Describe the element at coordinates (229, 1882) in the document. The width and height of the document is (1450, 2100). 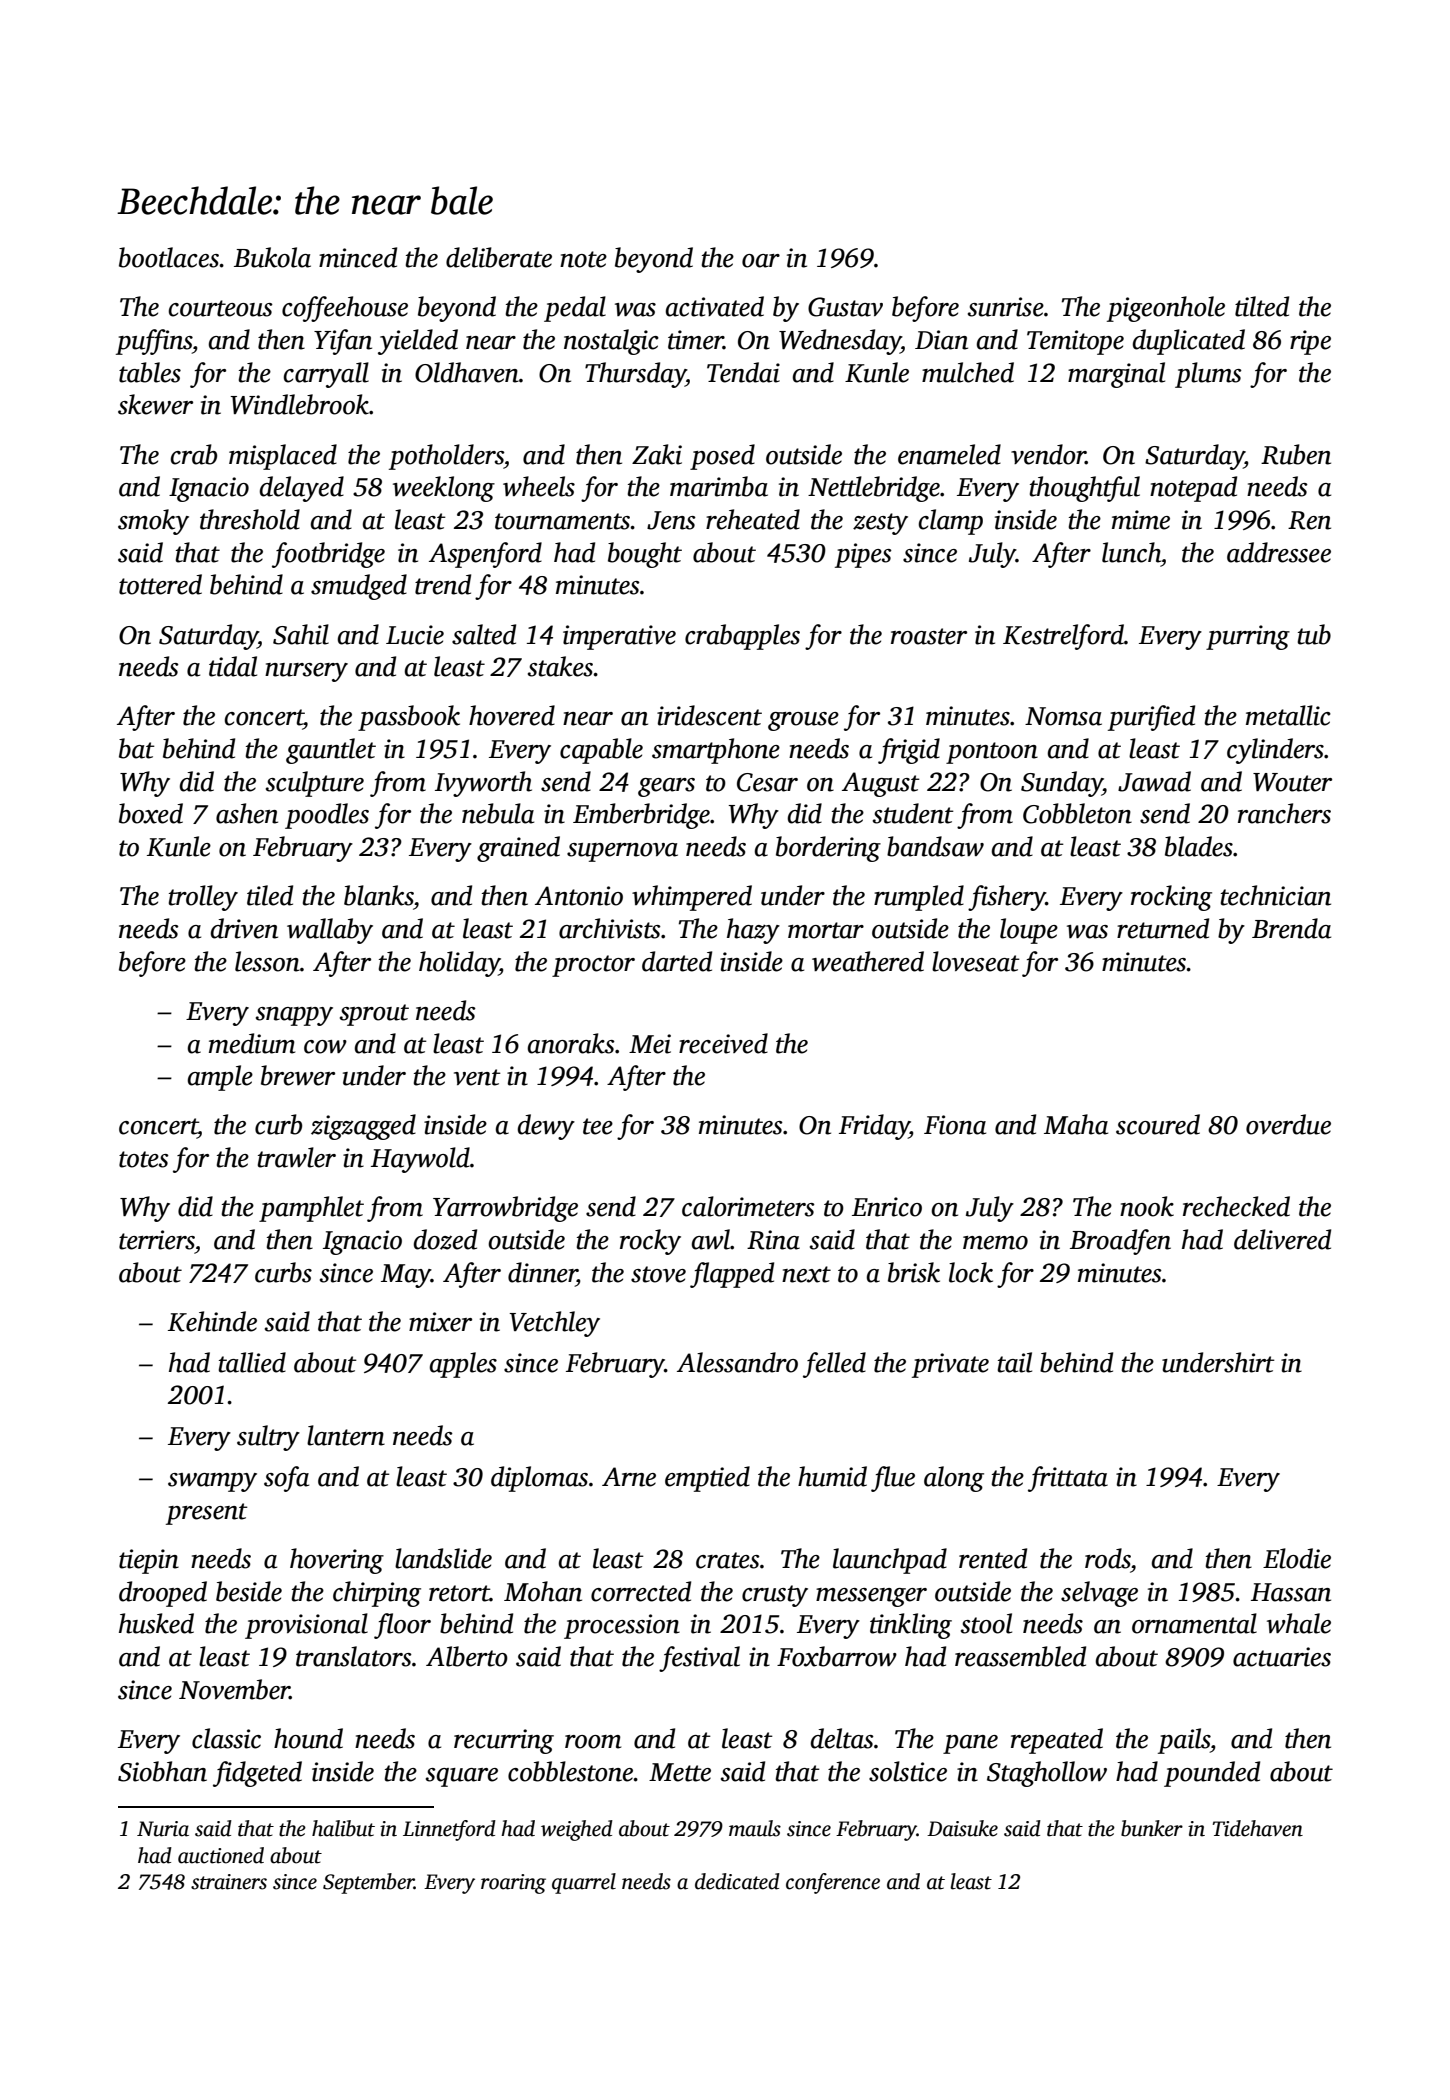
I see `strainers` at that location.
